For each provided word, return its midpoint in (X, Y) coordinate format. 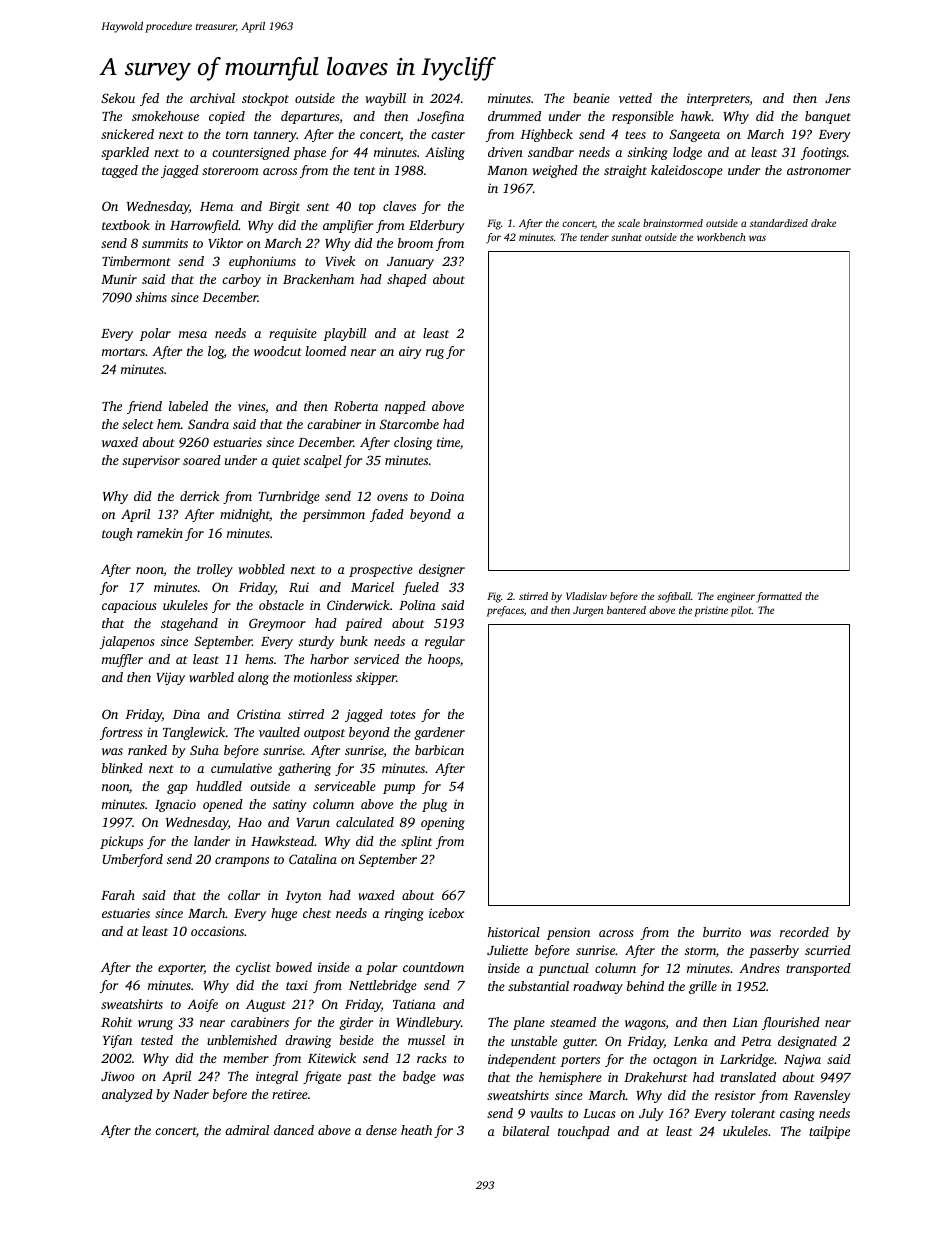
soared (202, 460)
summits (165, 243)
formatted (779, 597)
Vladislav (586, 596)
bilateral (526, 1131)
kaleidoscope (687, 171)
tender (594, 237)
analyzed (127, 1095)
